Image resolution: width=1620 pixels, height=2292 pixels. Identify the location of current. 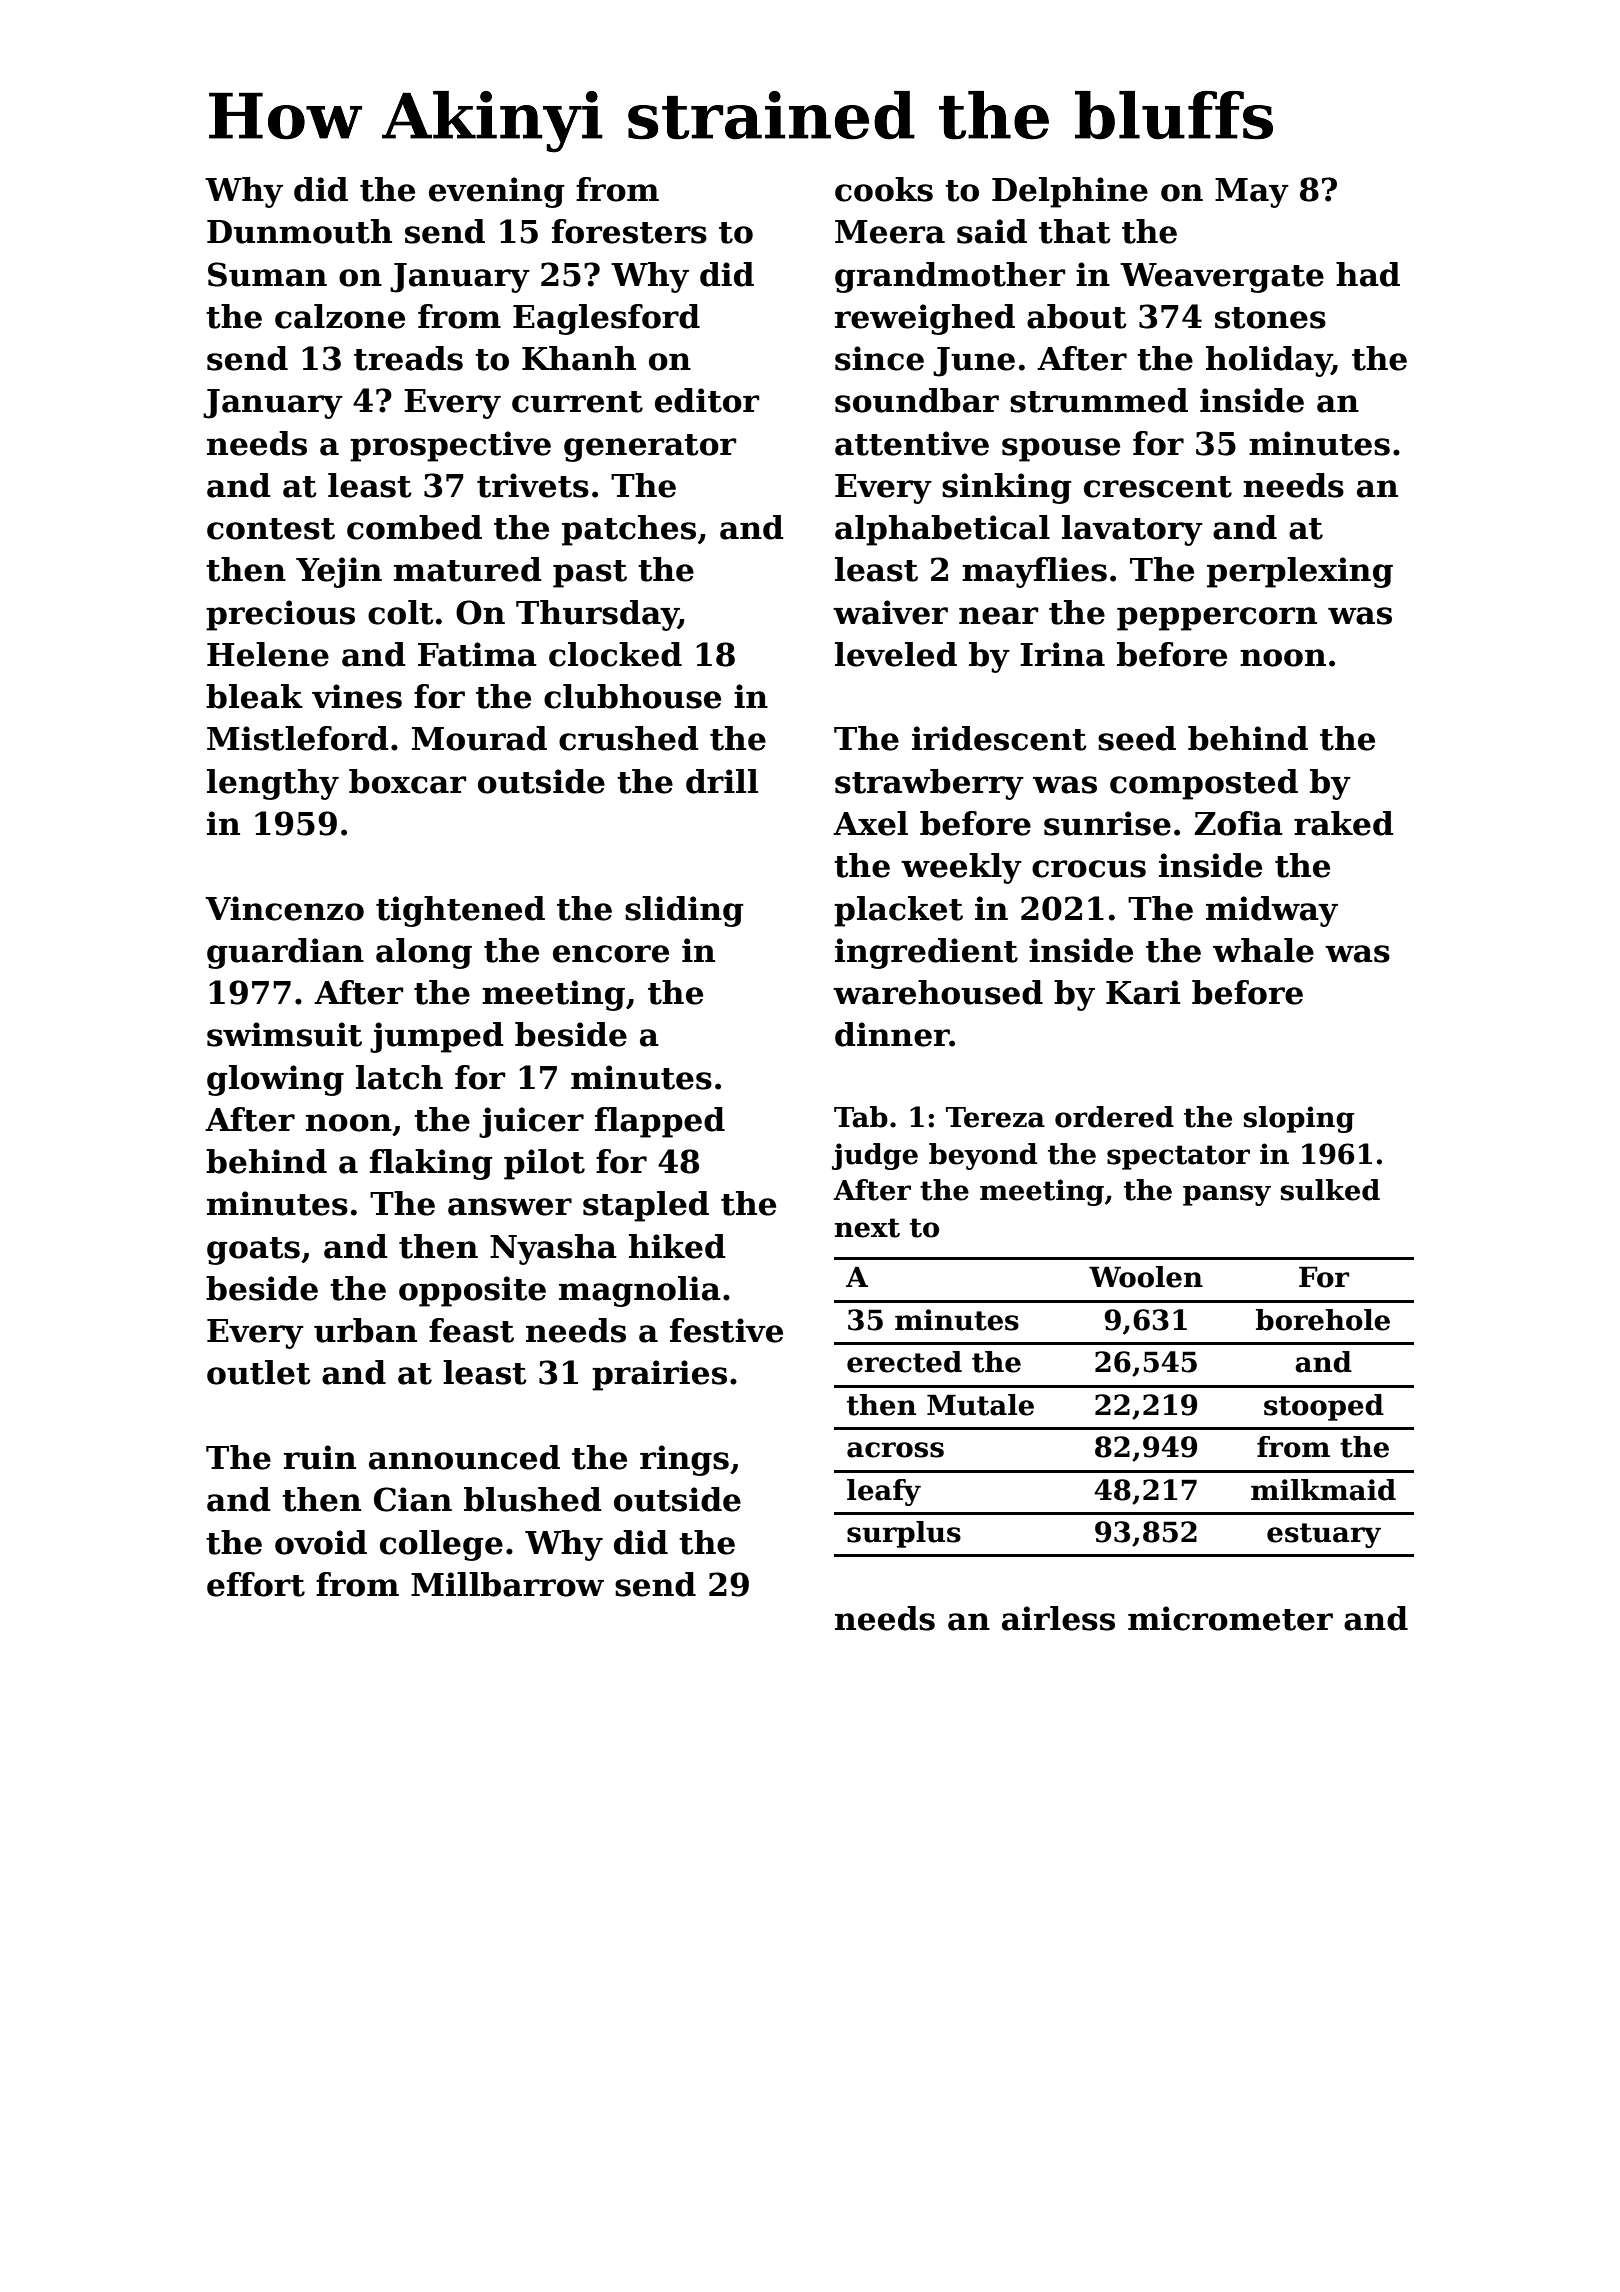
(577, 402).
